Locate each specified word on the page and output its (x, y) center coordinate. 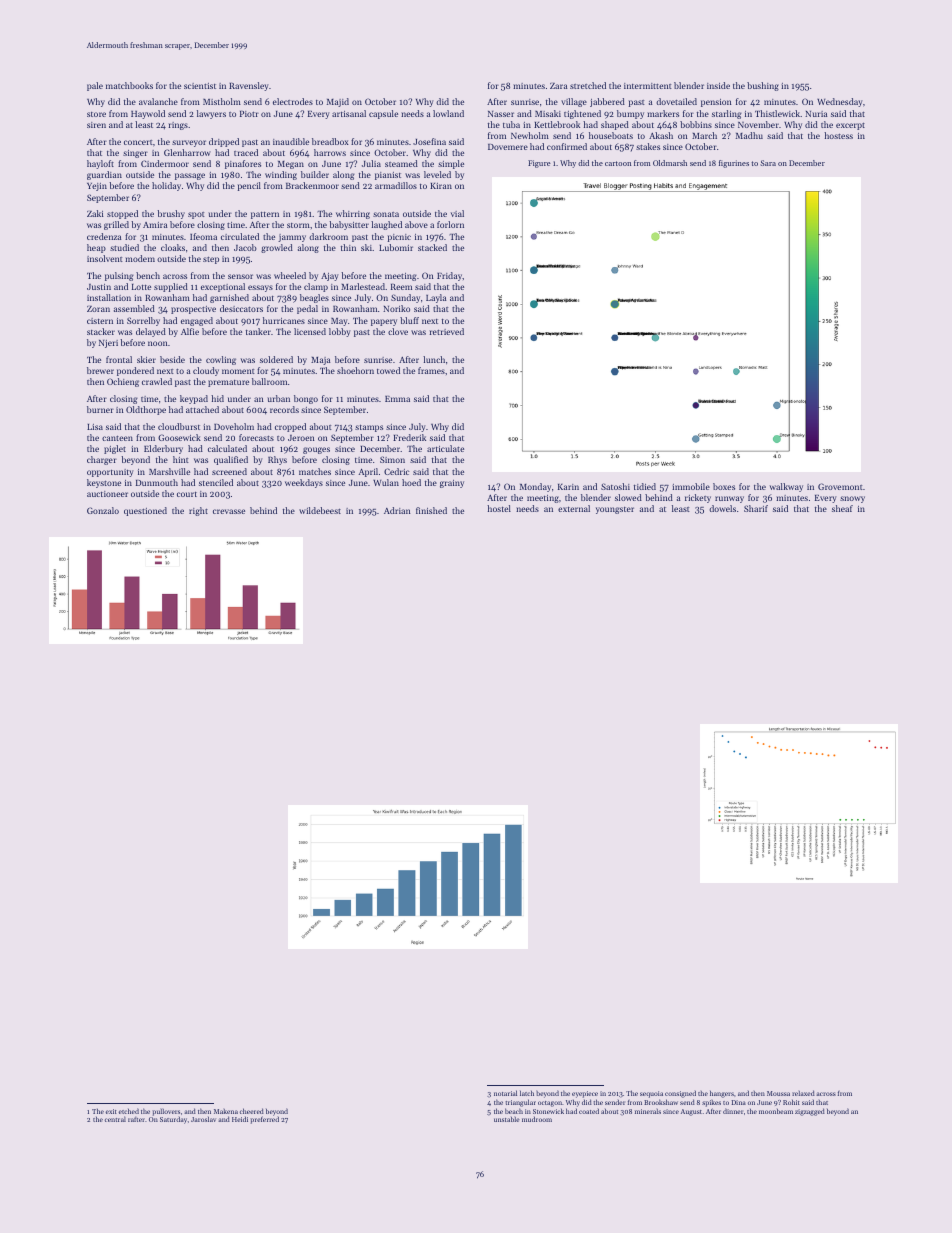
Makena (226, 1111)
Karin (568, 487)
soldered (276, 359)
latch (527, 1093)
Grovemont (840, 486)
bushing (763, 86)
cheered (252, 1111)
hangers (722, 1094)
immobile (691, 486)
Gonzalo (103, 510)
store (96, 114)
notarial (505, 1093)
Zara (559, 86)
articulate (445, 448)
